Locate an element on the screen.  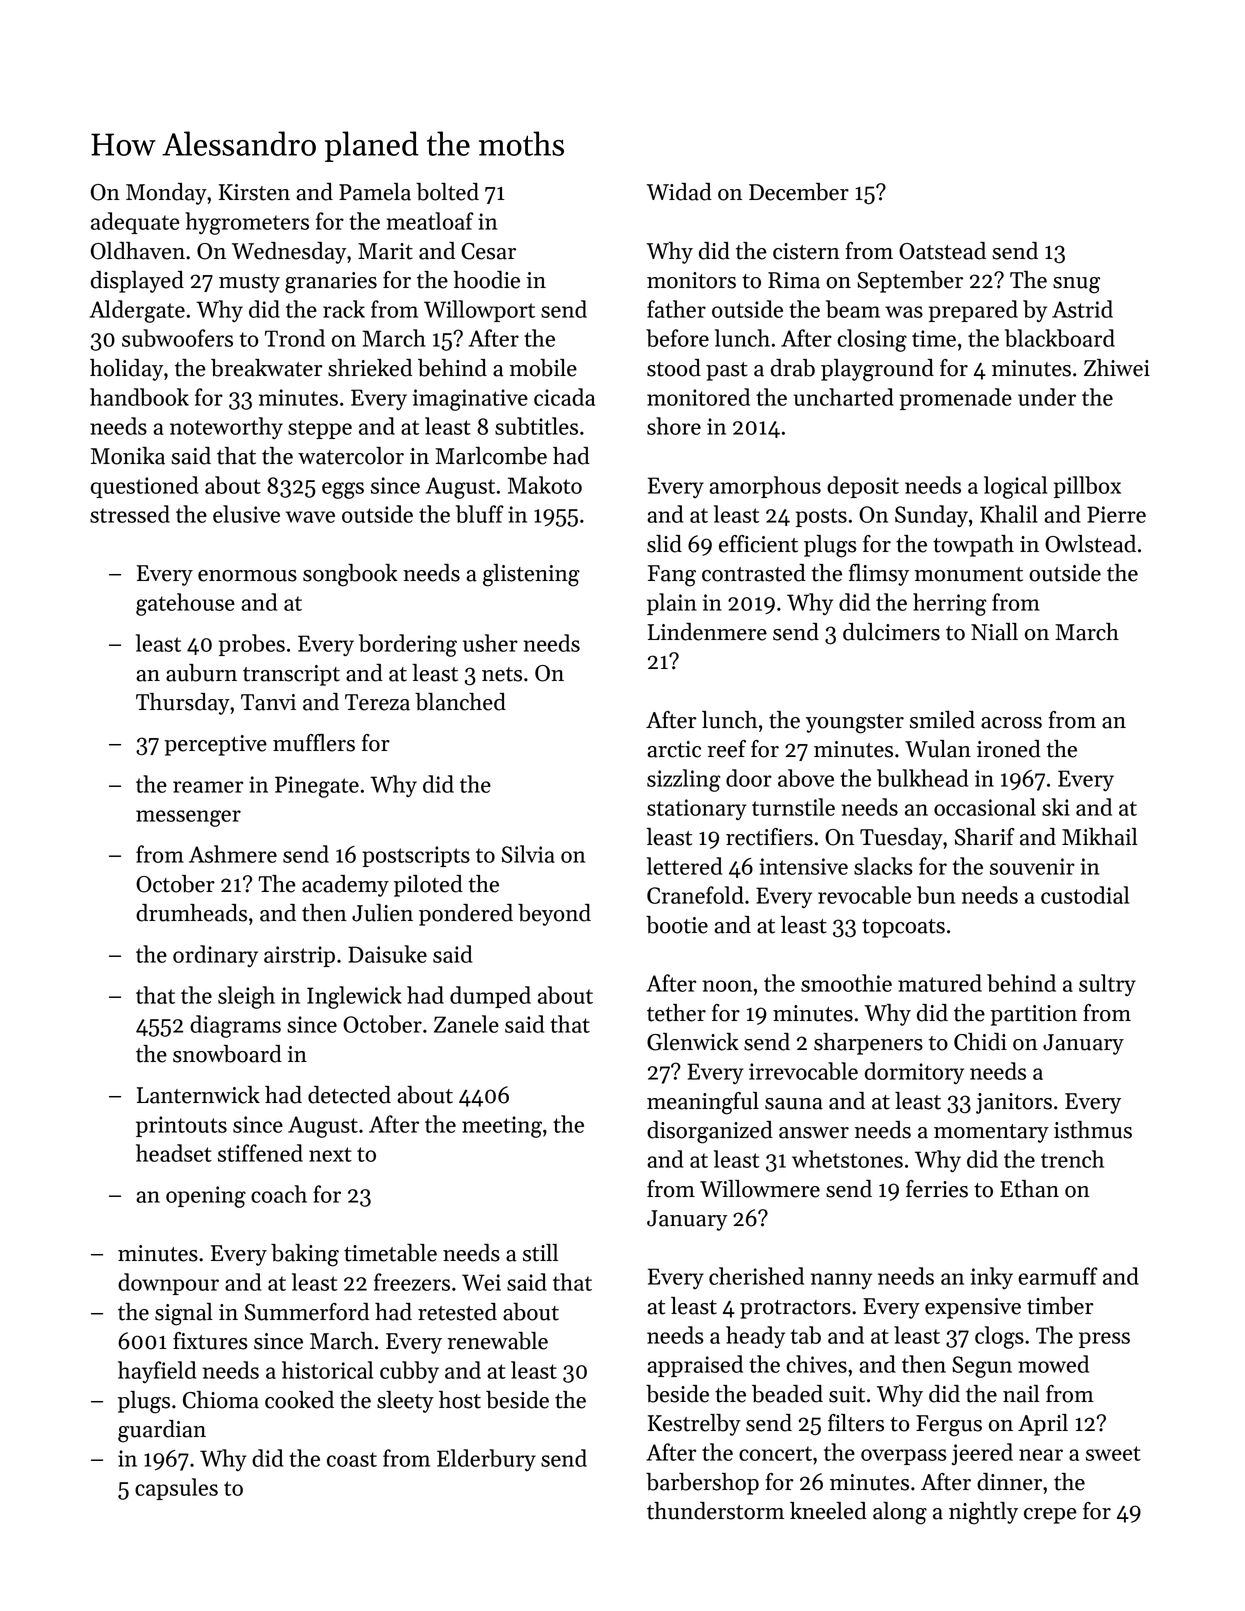
auburn is located at coordinates (201, 673).
